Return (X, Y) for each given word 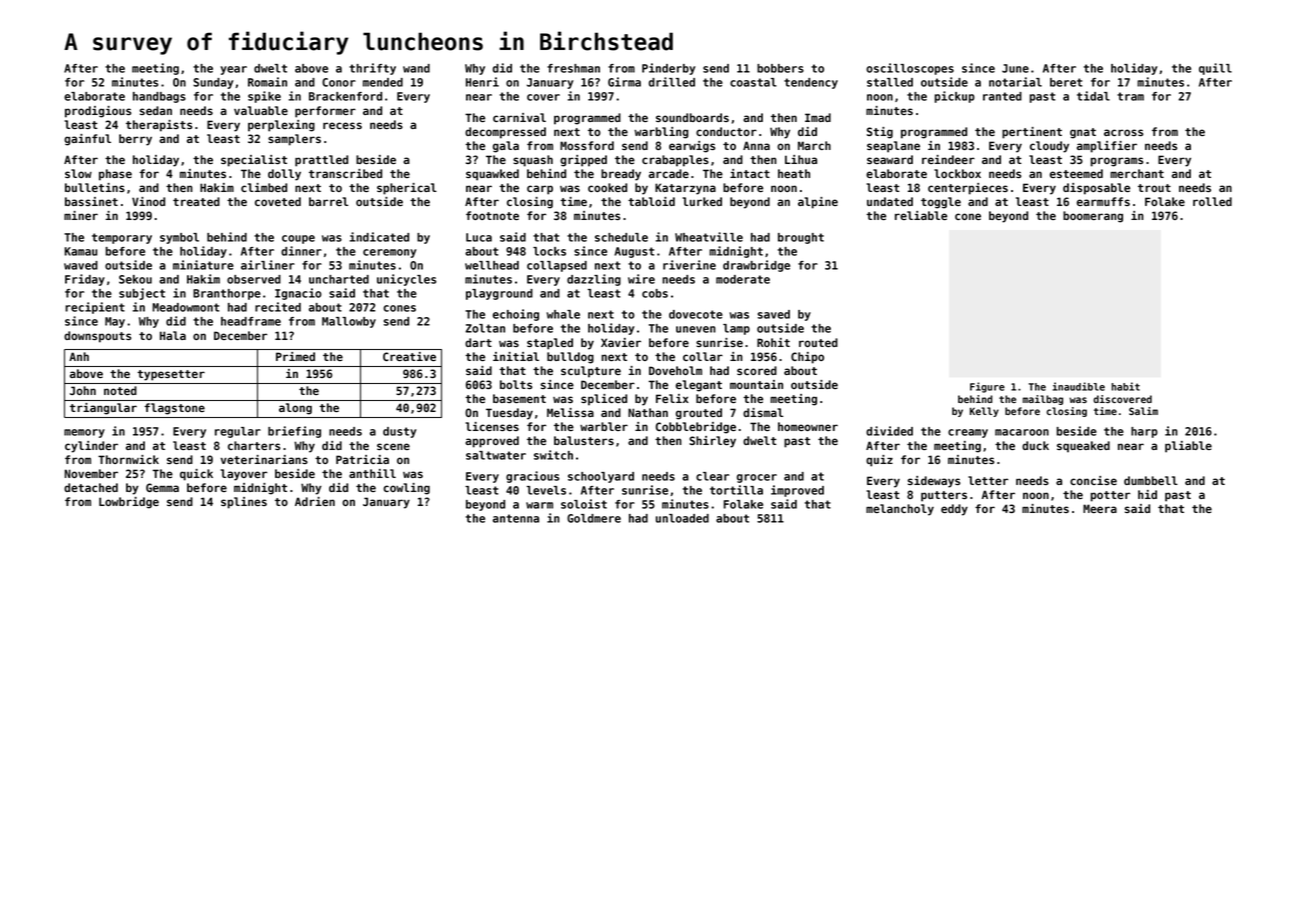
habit (1126, 386)
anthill (372, 473)
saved (774, 314)
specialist (254, 161)
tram (1130, 96)
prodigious (98, 112)
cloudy (1049, 147)
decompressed (505, 133)
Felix (672, 398)
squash (533, 161)
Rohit (773, 342)
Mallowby (349, 322)
